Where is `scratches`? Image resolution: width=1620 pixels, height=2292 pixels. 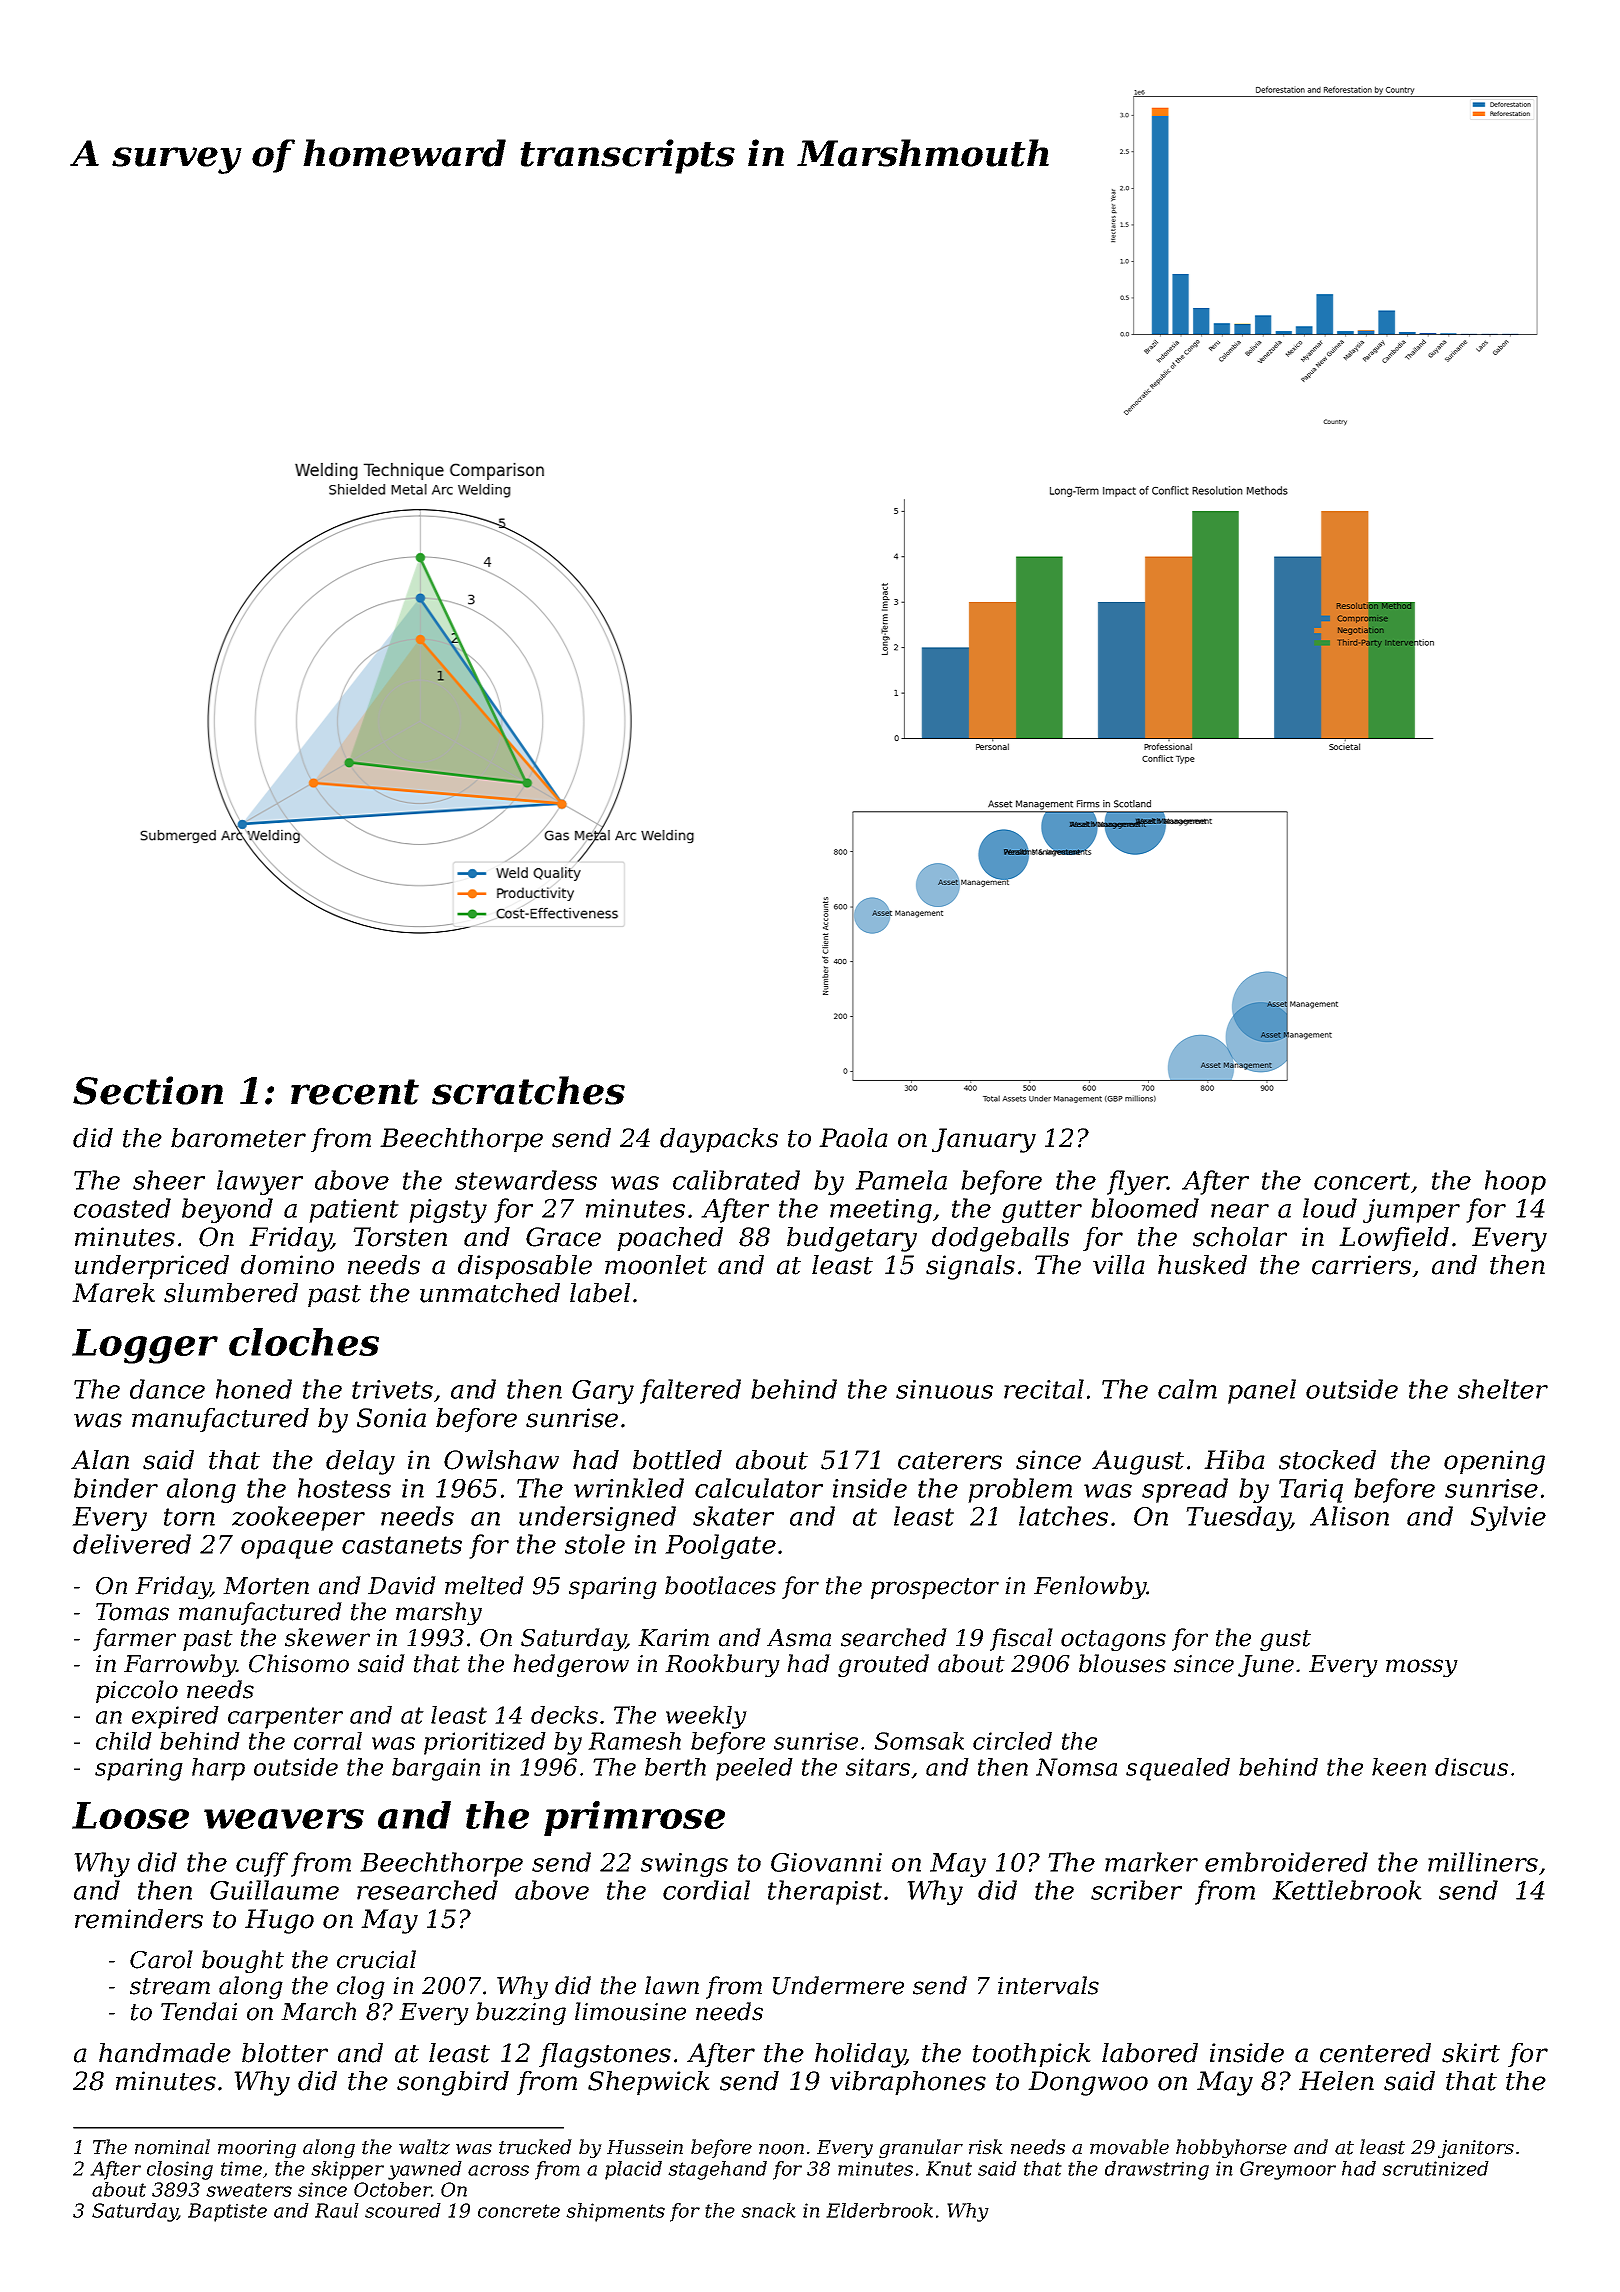
scratches is located at coordinates (528, 1090).
